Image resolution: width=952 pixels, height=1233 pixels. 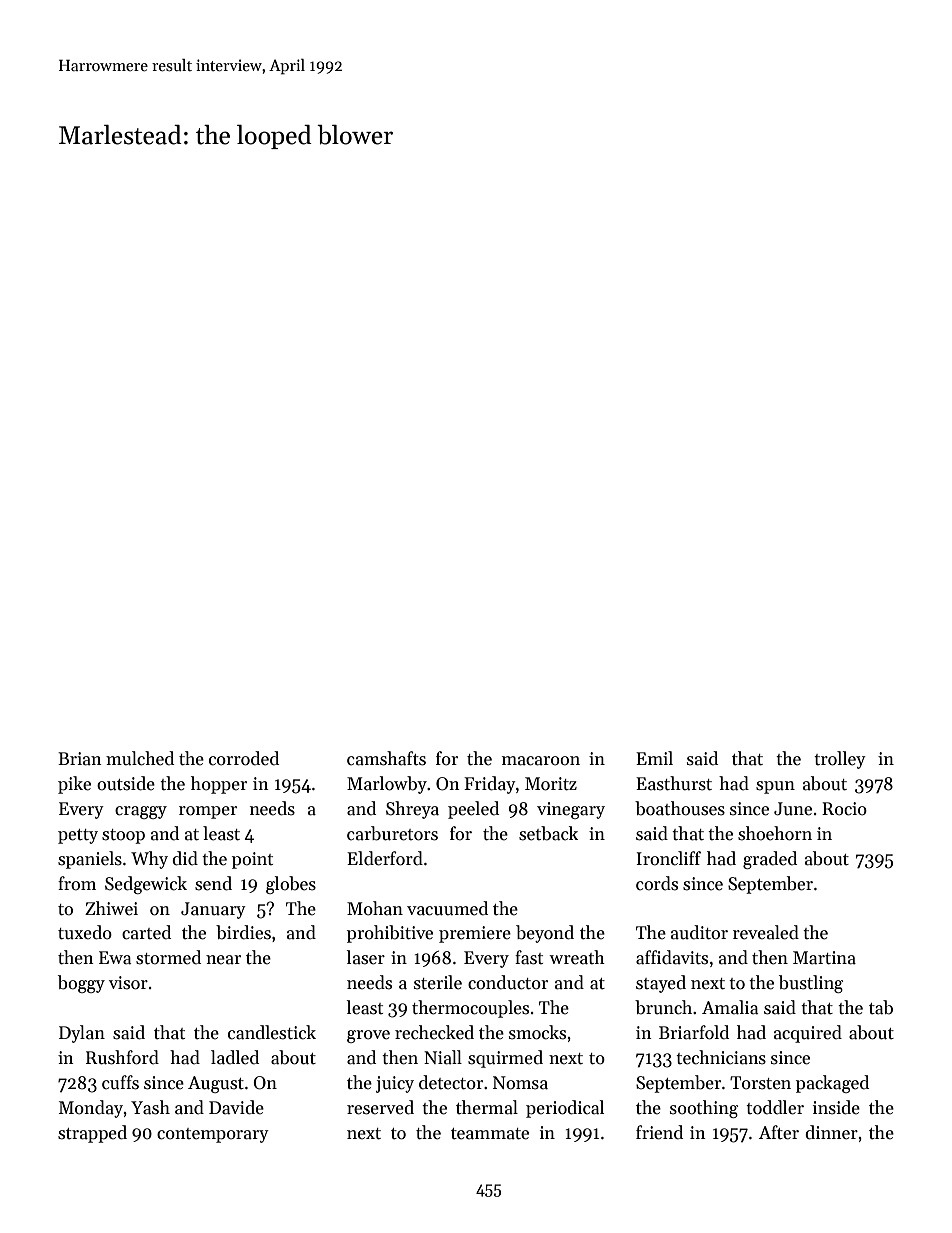 What do you see at coordinates (366, 957) in the image?
I see `laser` at bounding box center [366, 957].
